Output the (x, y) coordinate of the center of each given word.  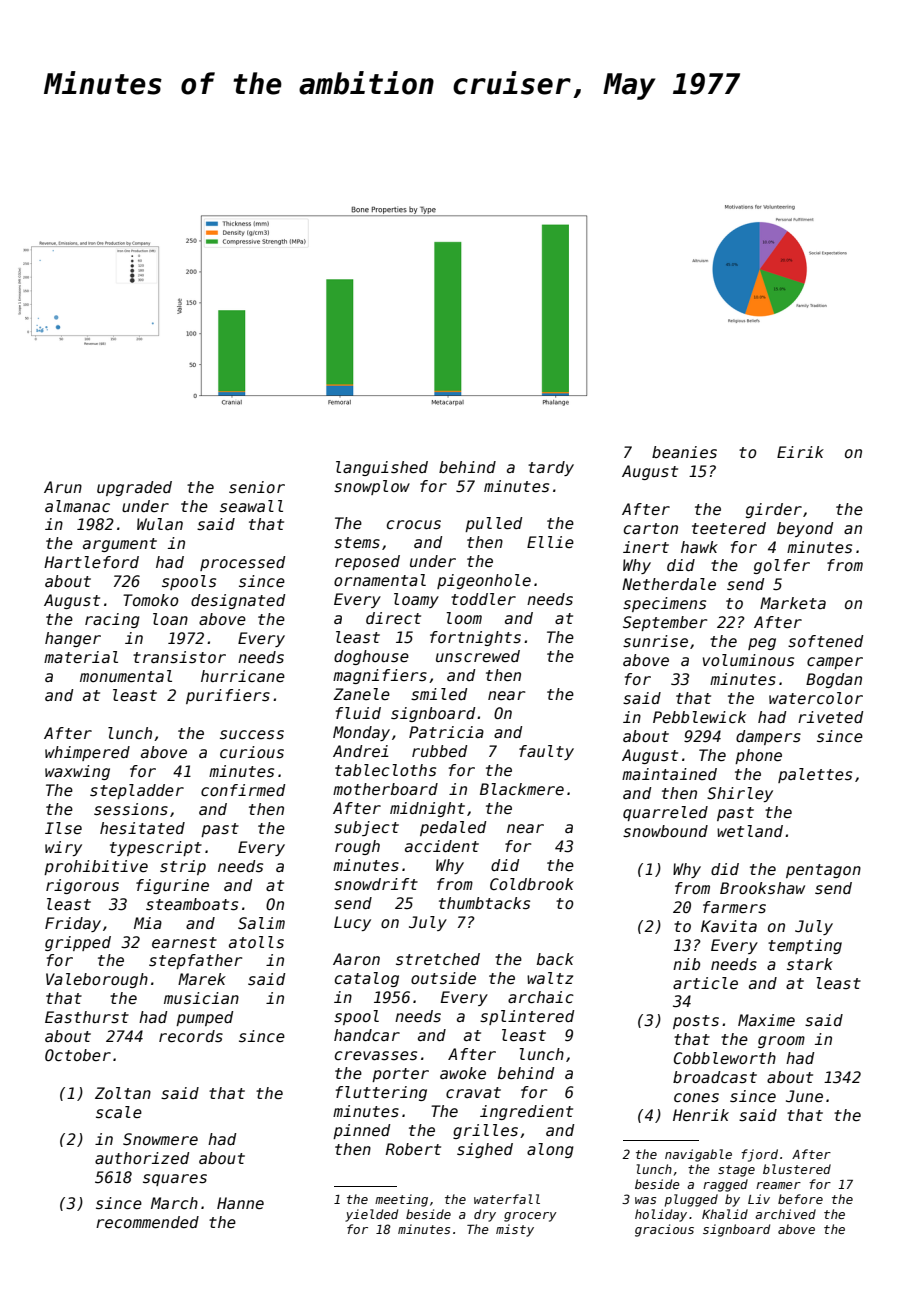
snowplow (372, 487)
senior (257, 487)
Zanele (361, 694)
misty (515, 1230)
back (555, 959)
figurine (172, 886)
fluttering (381, 1093)
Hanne (240, 1203)
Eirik (800, 452)
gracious (664, 1230)
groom (781, 1042)
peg (762, 644)
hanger (73, 639)
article (705, 983)
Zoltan (123, 1093)
